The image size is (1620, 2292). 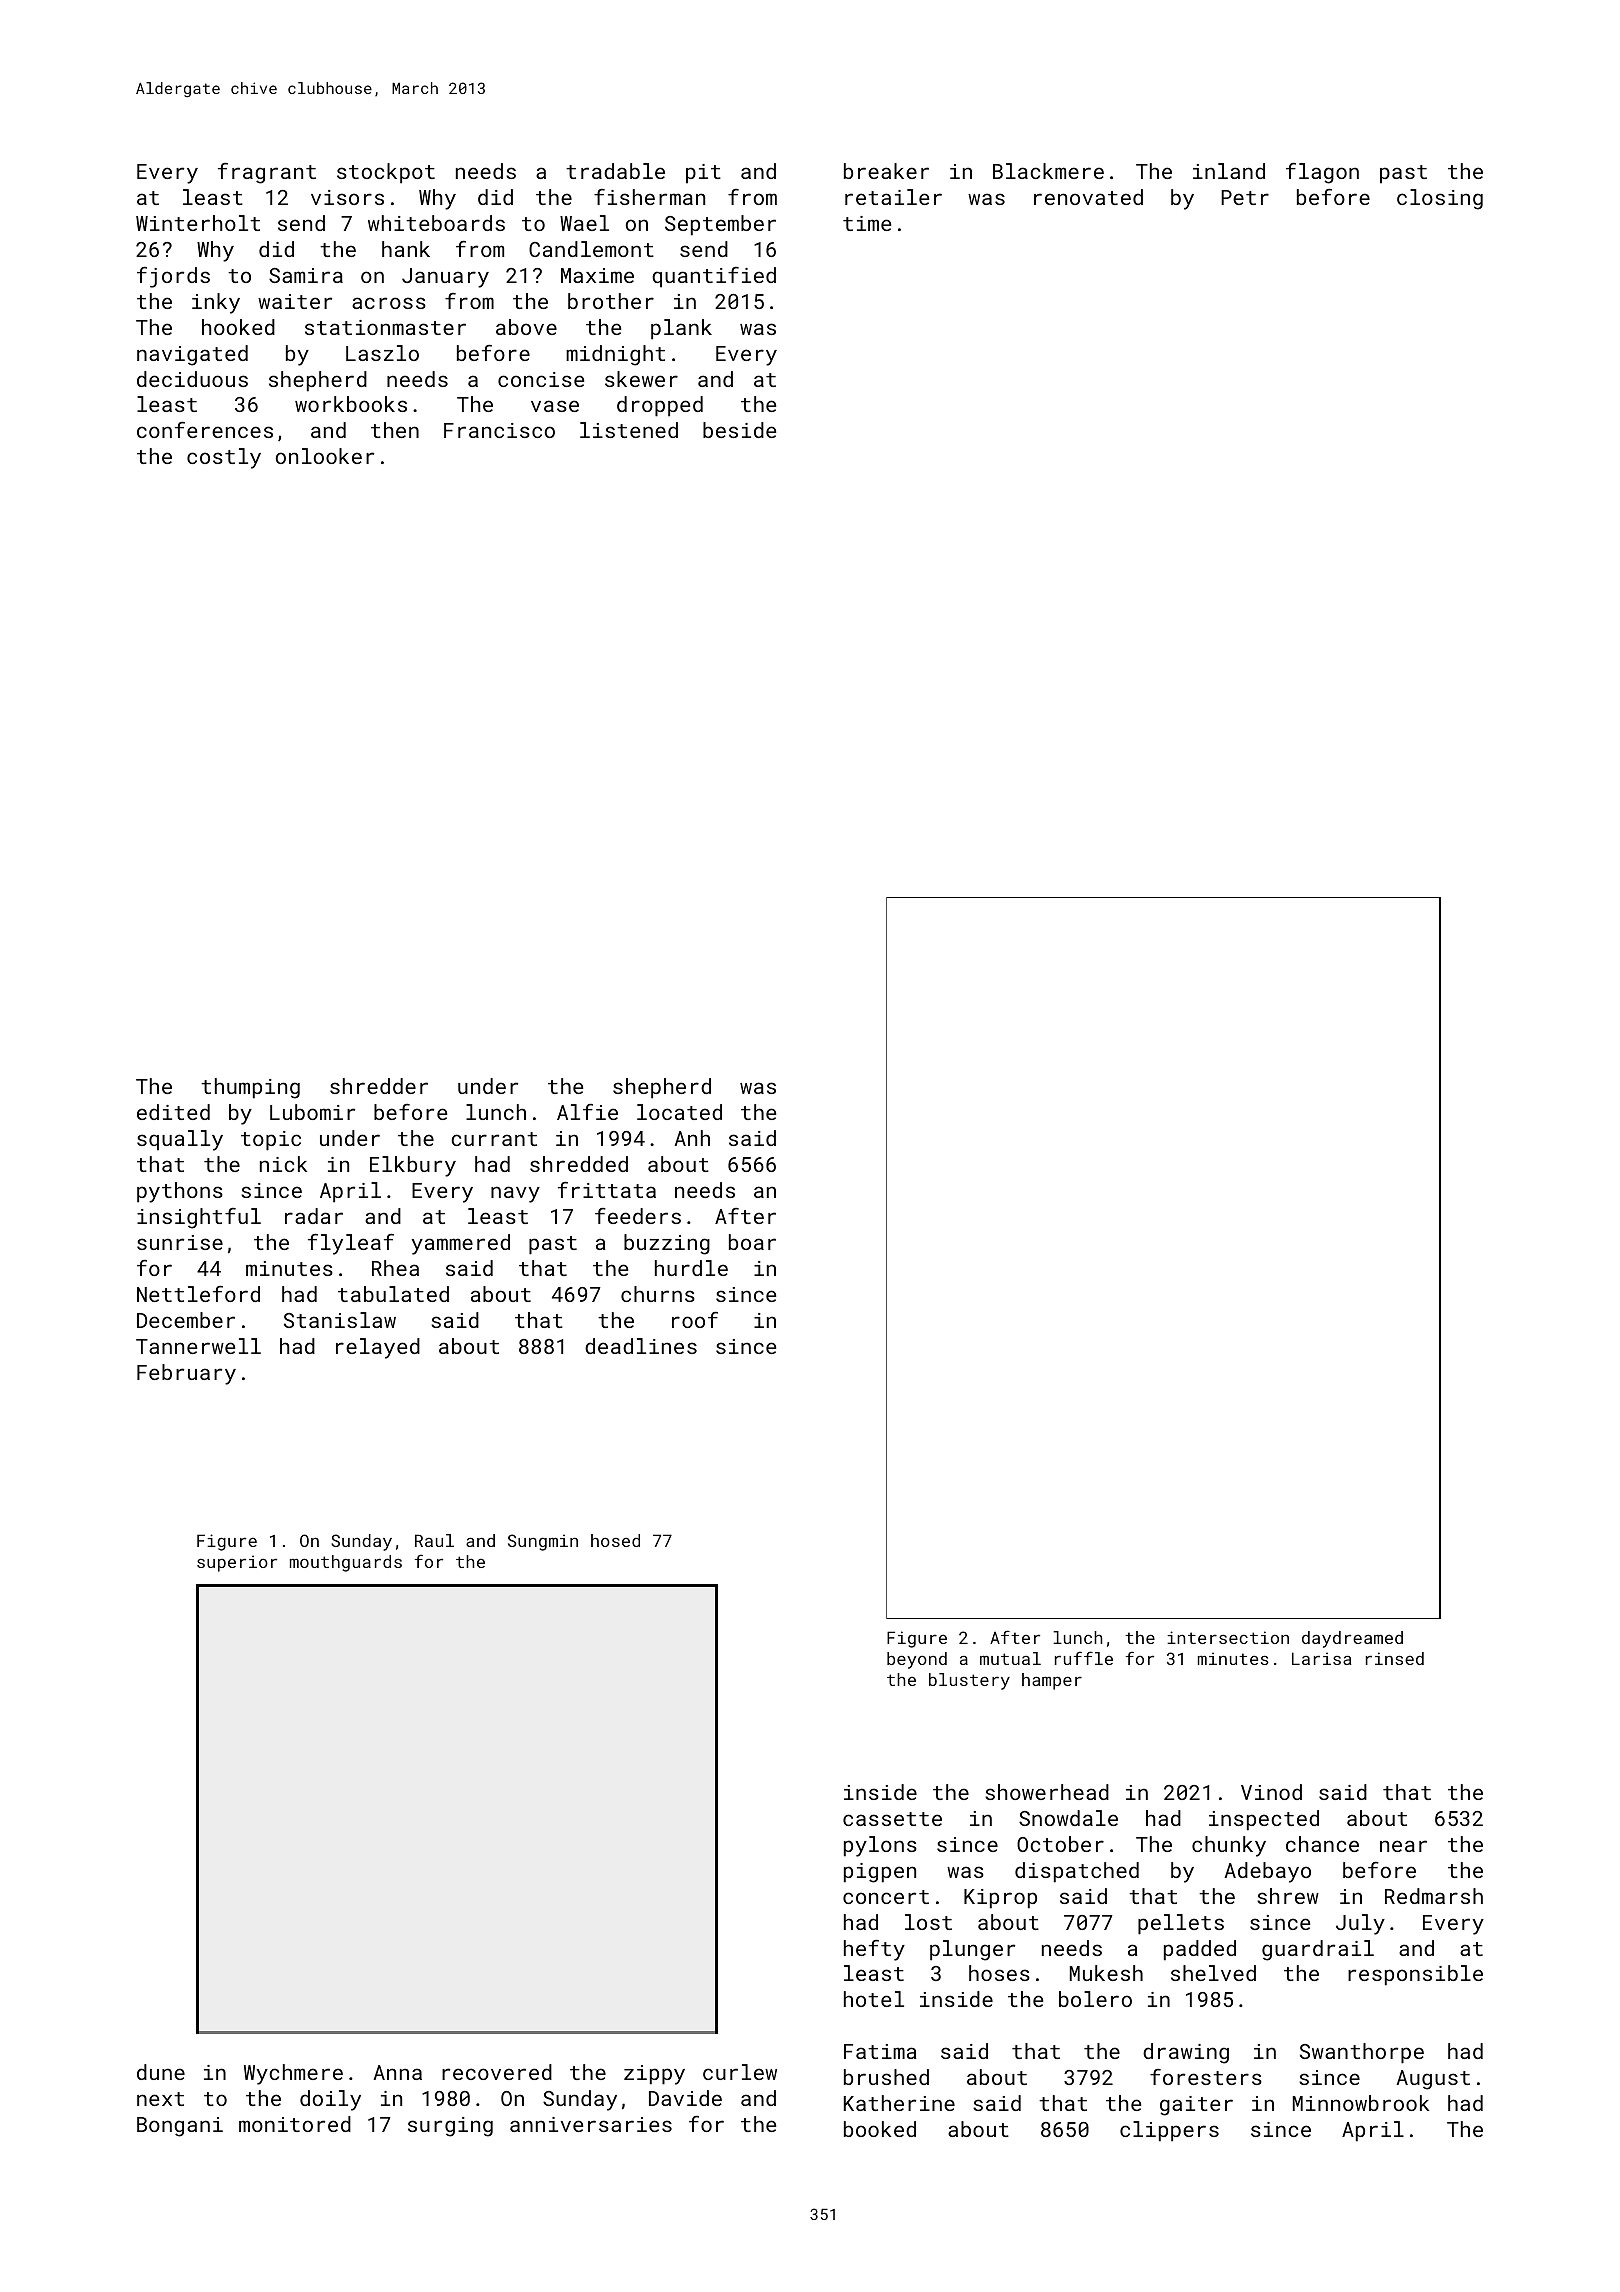 I want to click on onlooker, so click(x=325, y=456).
